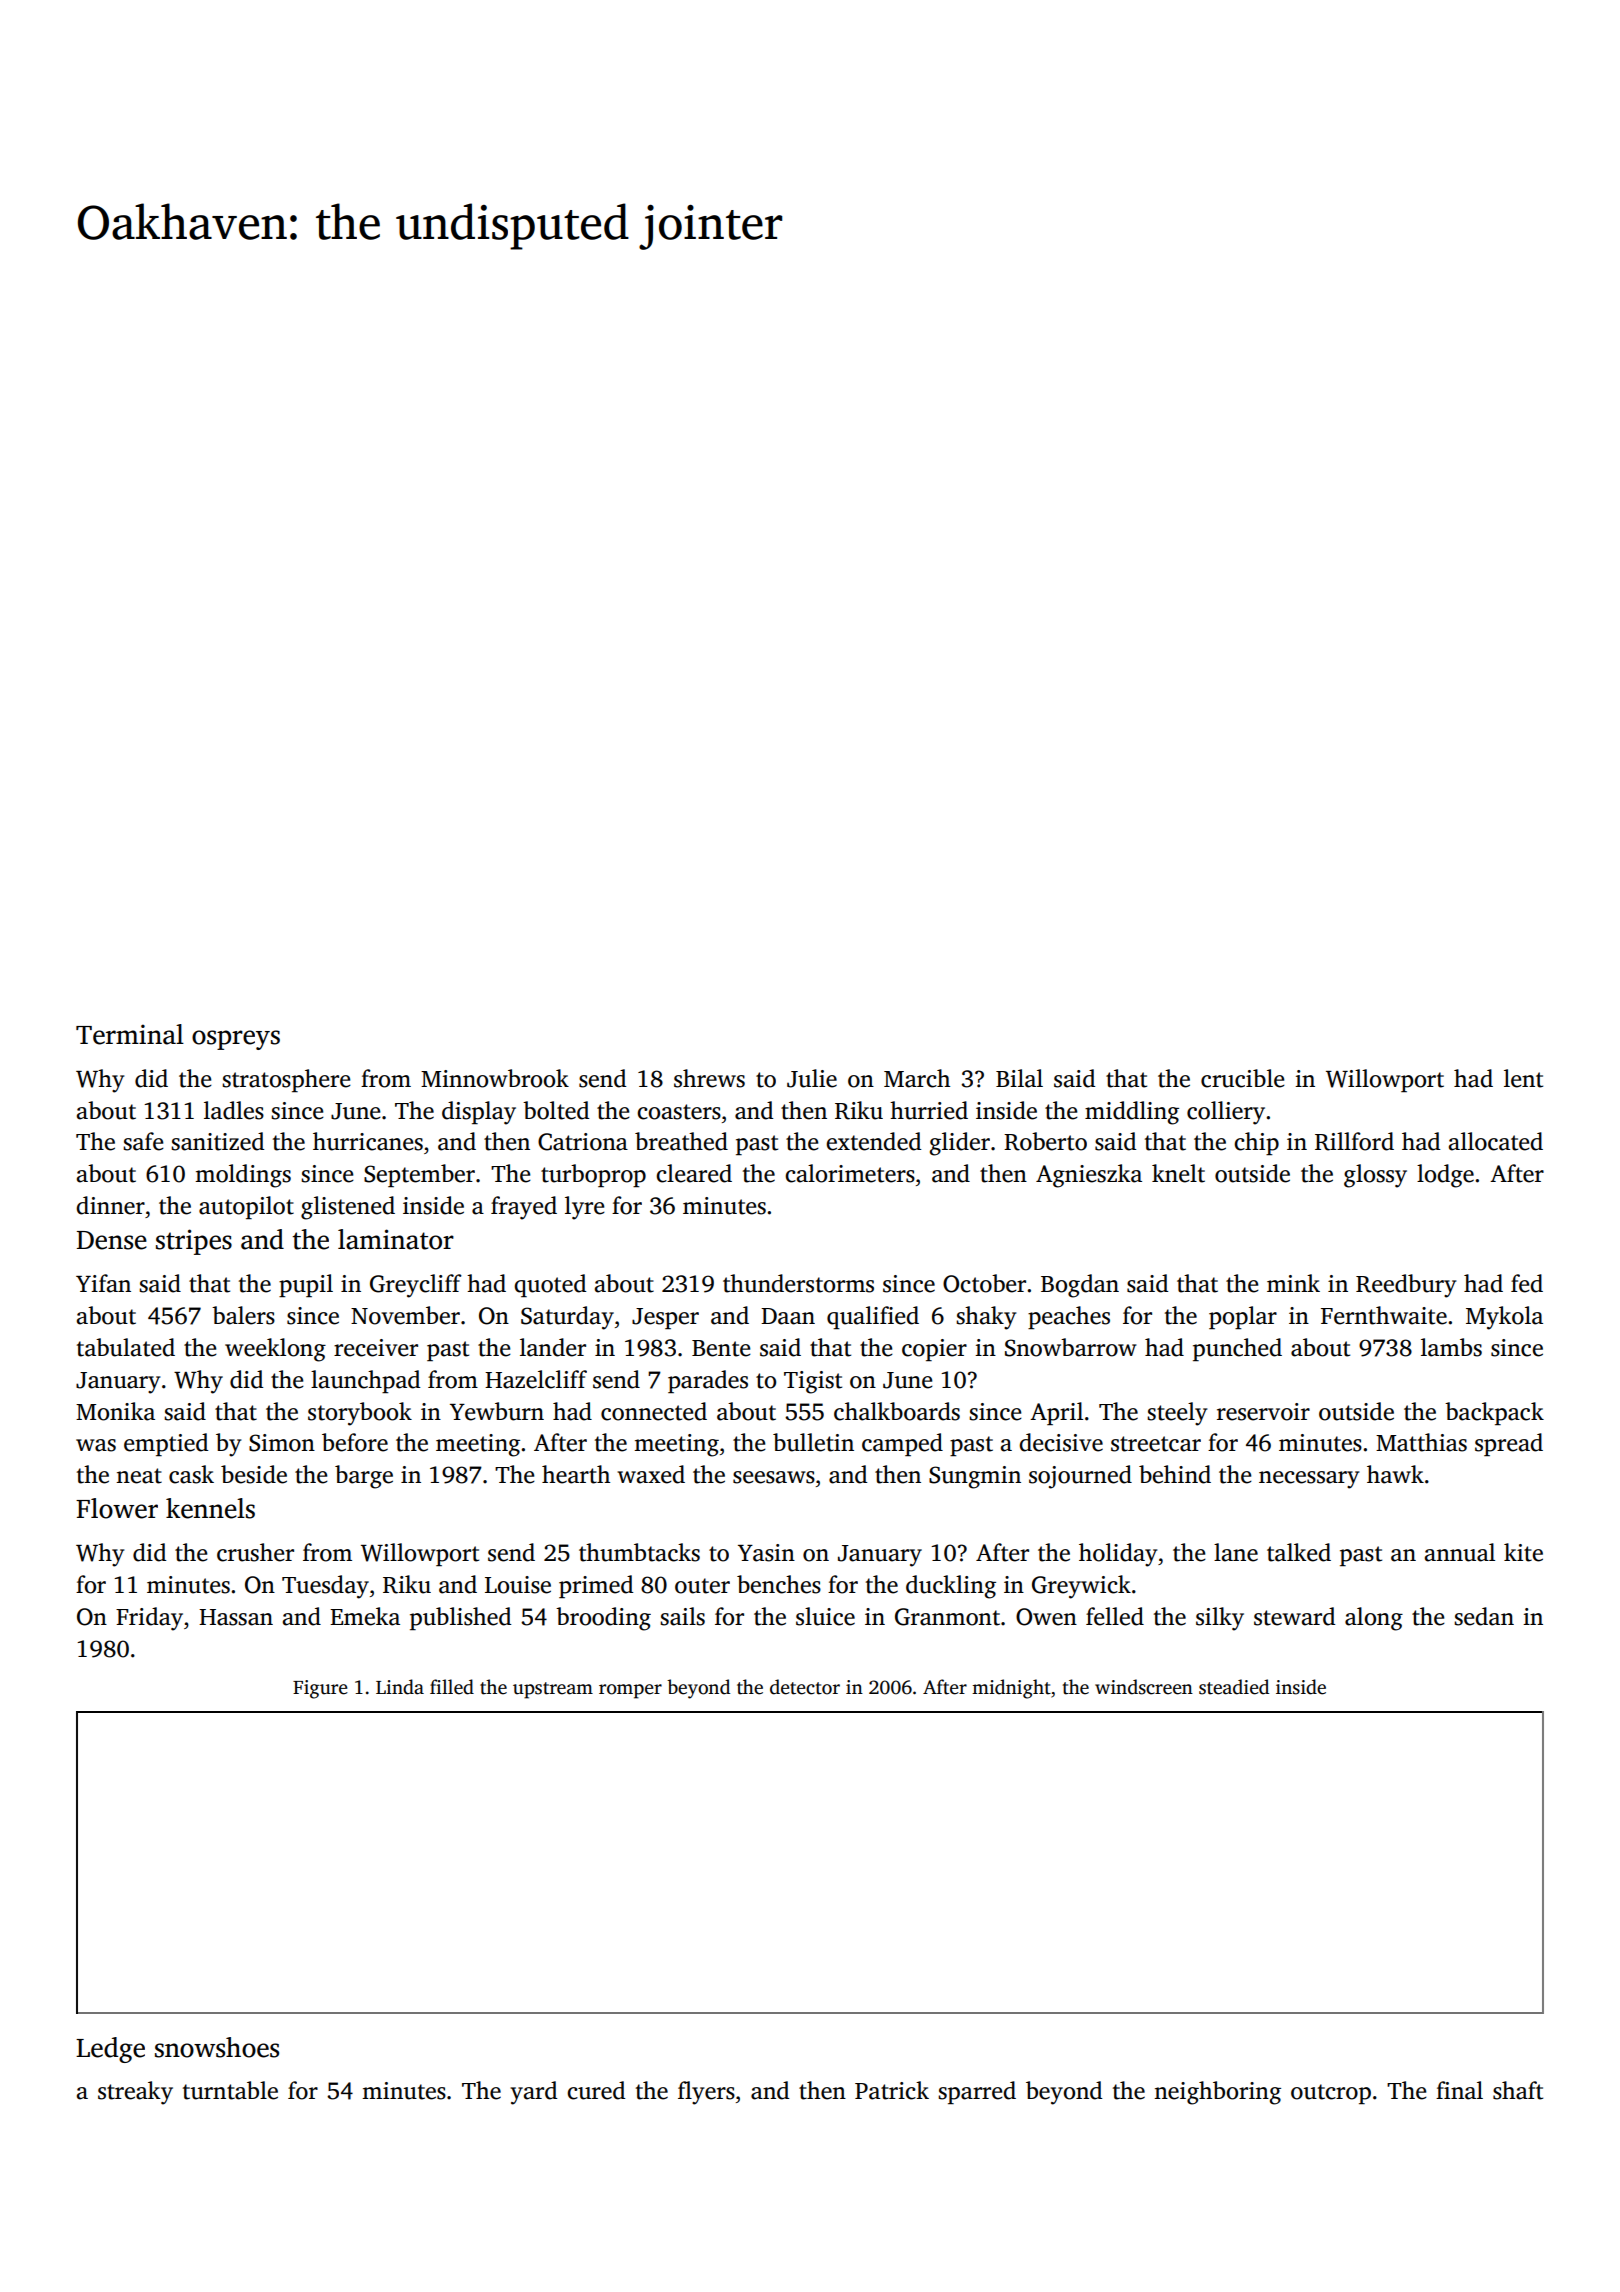 This image has height=2292, width=1620. Describe the element at coordinates (1421, 1442) in the image. I see `Matthias` at that location.
